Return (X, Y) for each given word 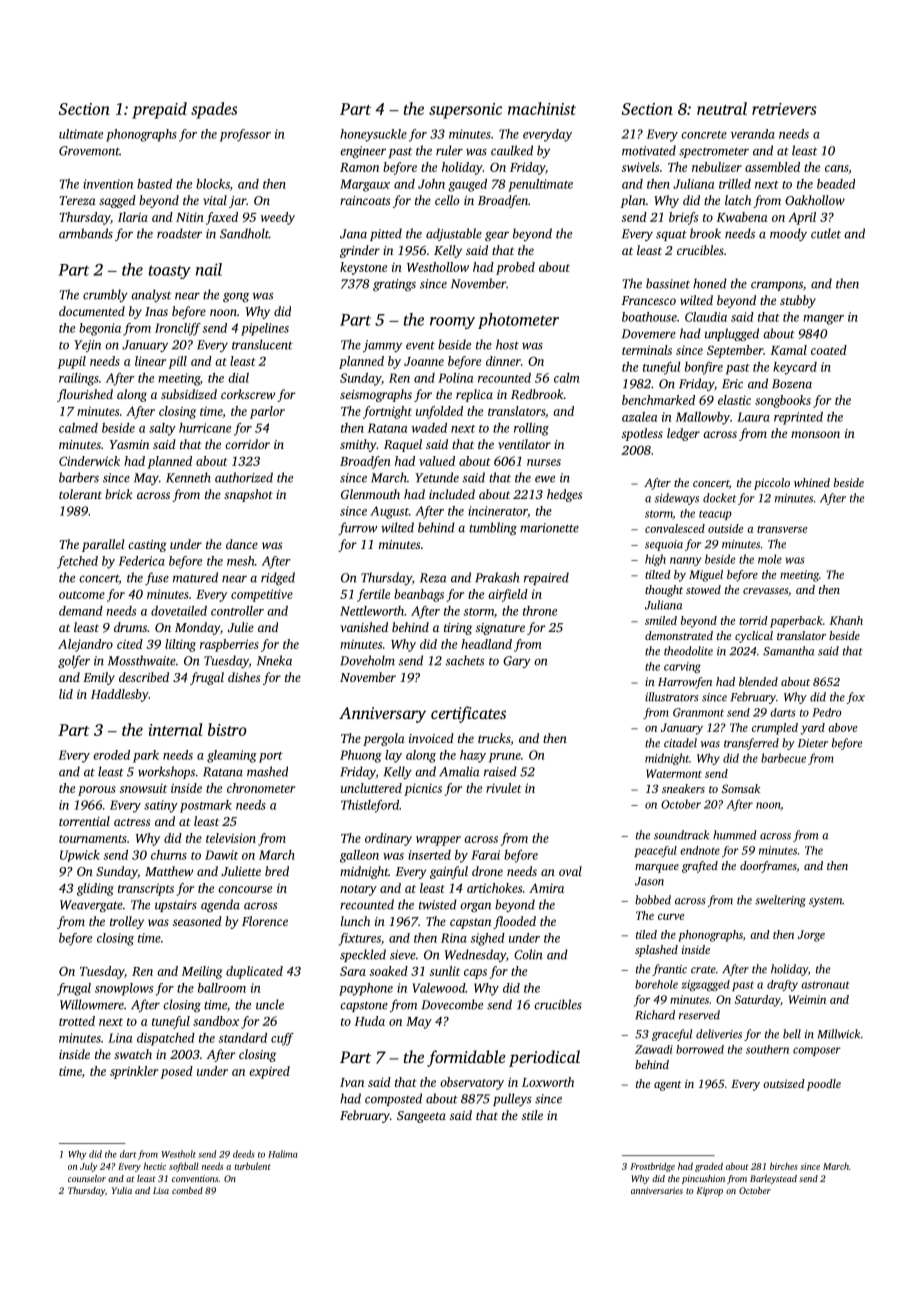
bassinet (668, 283)
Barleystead (773, 1179)
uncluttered (371, 788)
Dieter (813, 743)
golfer (74, 661)
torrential (84, 821)
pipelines (265, 329)
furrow (357, 528)
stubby (798, 301)
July (89, 1167)
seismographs (376, 395)
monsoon (815, 434)
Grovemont (89, 151)
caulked (512, 150)
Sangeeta (421, 1117)
